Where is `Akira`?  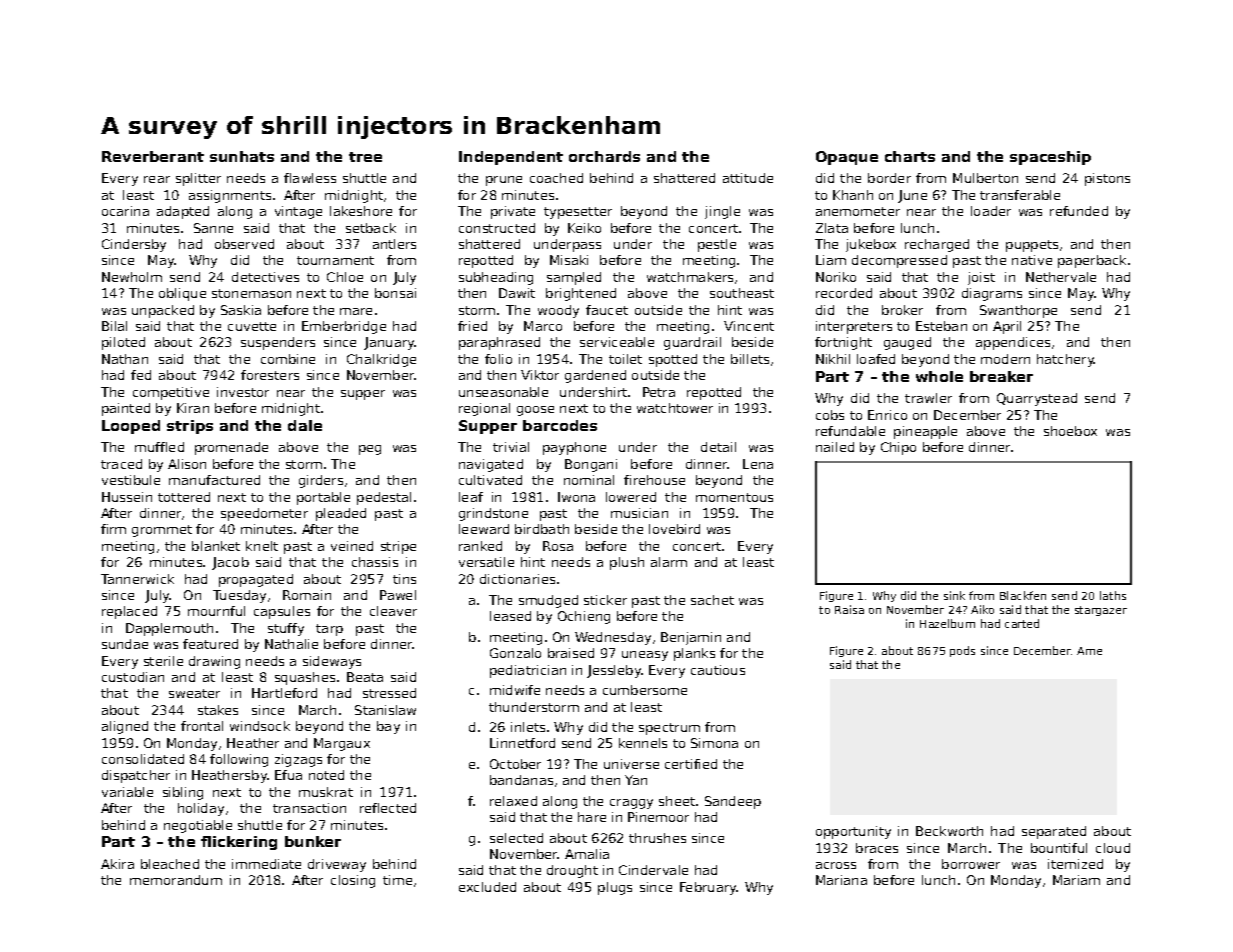 Akira is located at coordinates (117, 864).
